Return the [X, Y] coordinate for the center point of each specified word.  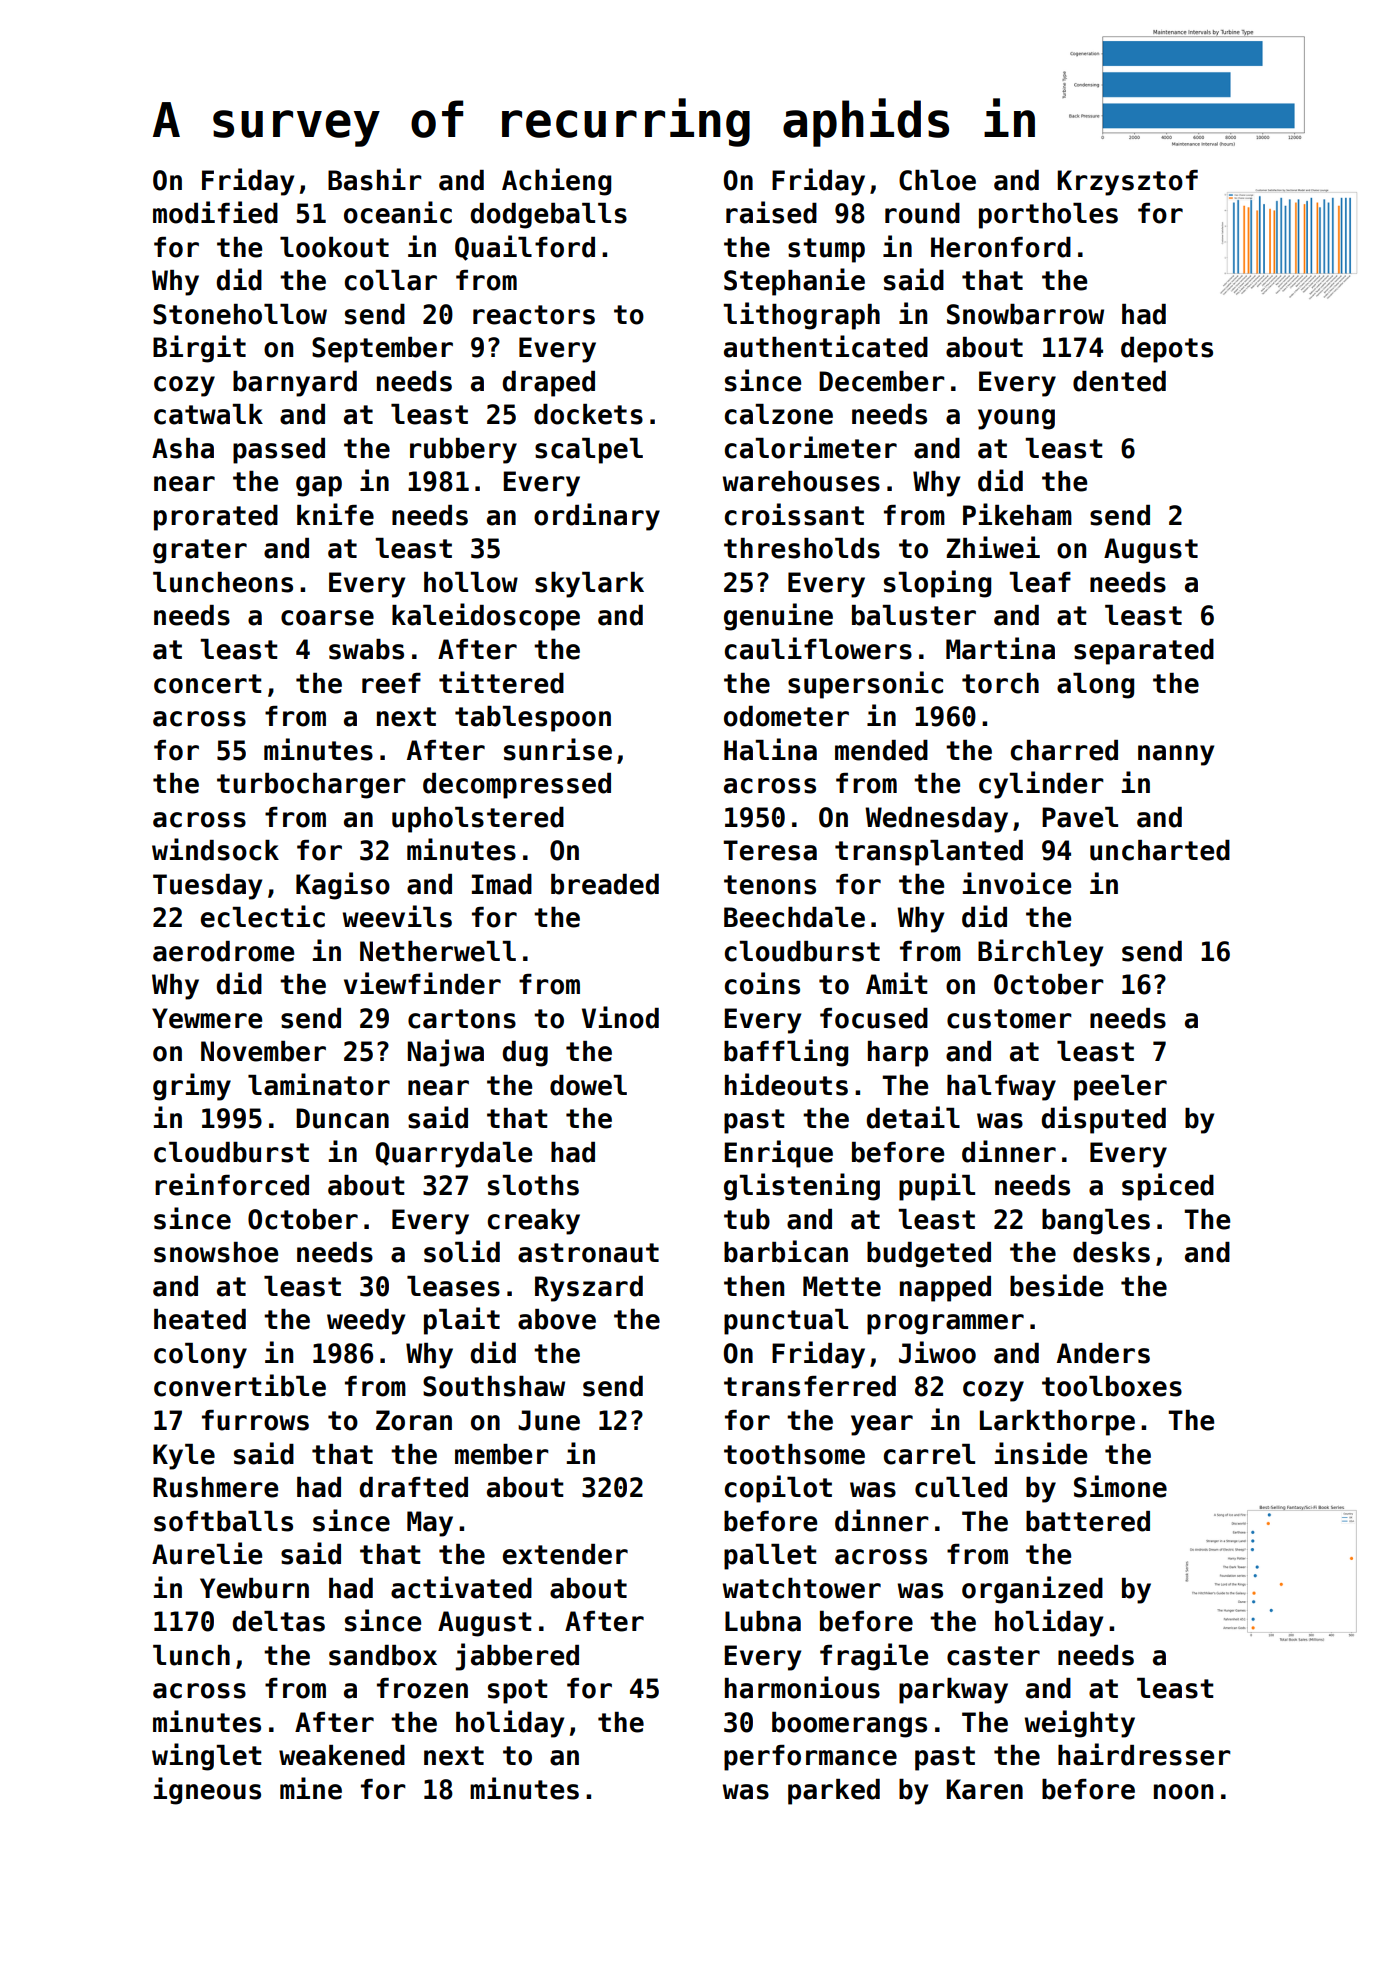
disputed [1103, 1120]
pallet [770, 1557]
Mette [842, 1286]
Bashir [375, 179]
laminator [319, 1084]
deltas [278, 1621]
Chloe [937, 180]
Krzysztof [1127, 183]
